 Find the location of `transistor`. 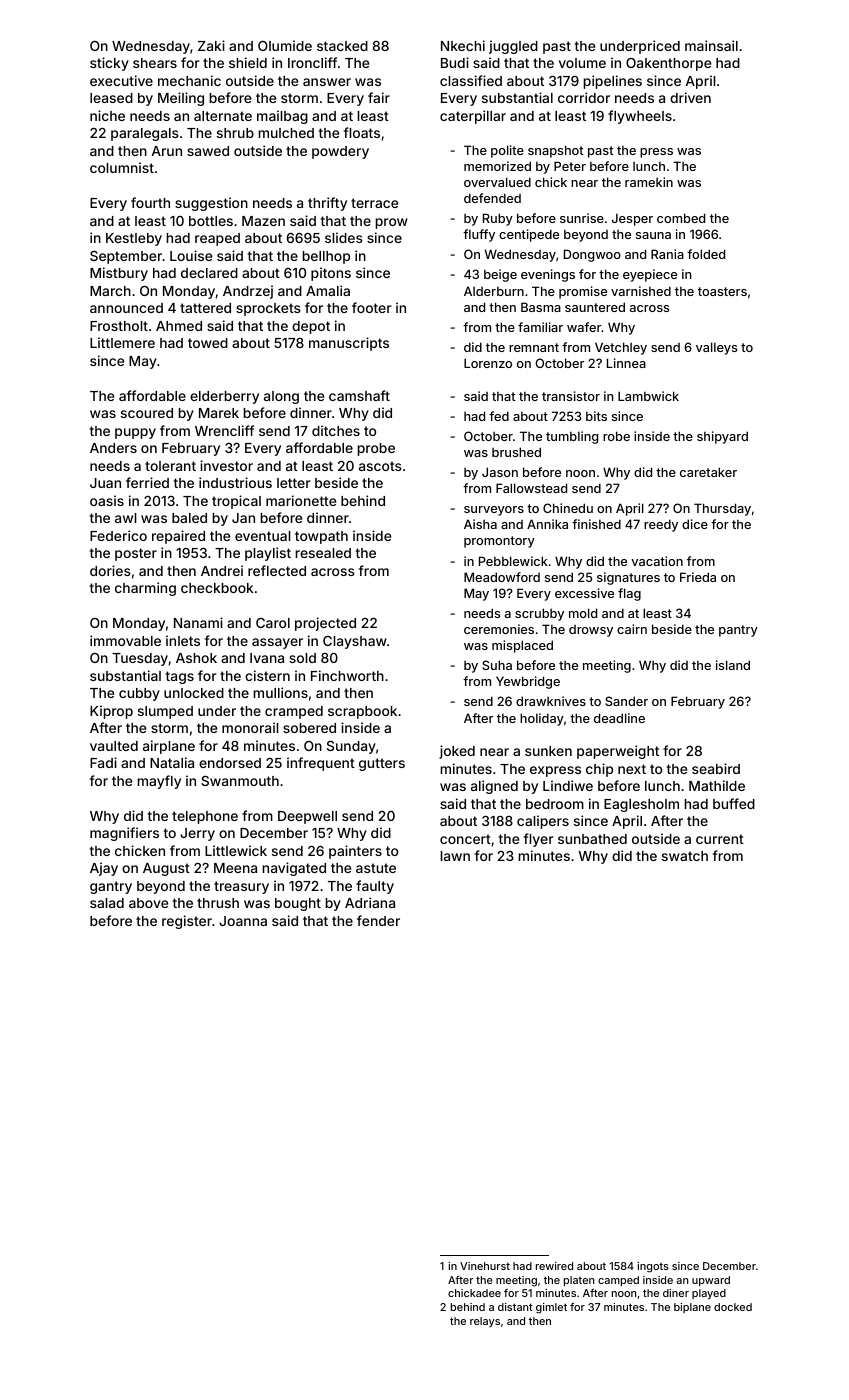

transistor is located at coordinates (571, 396).
